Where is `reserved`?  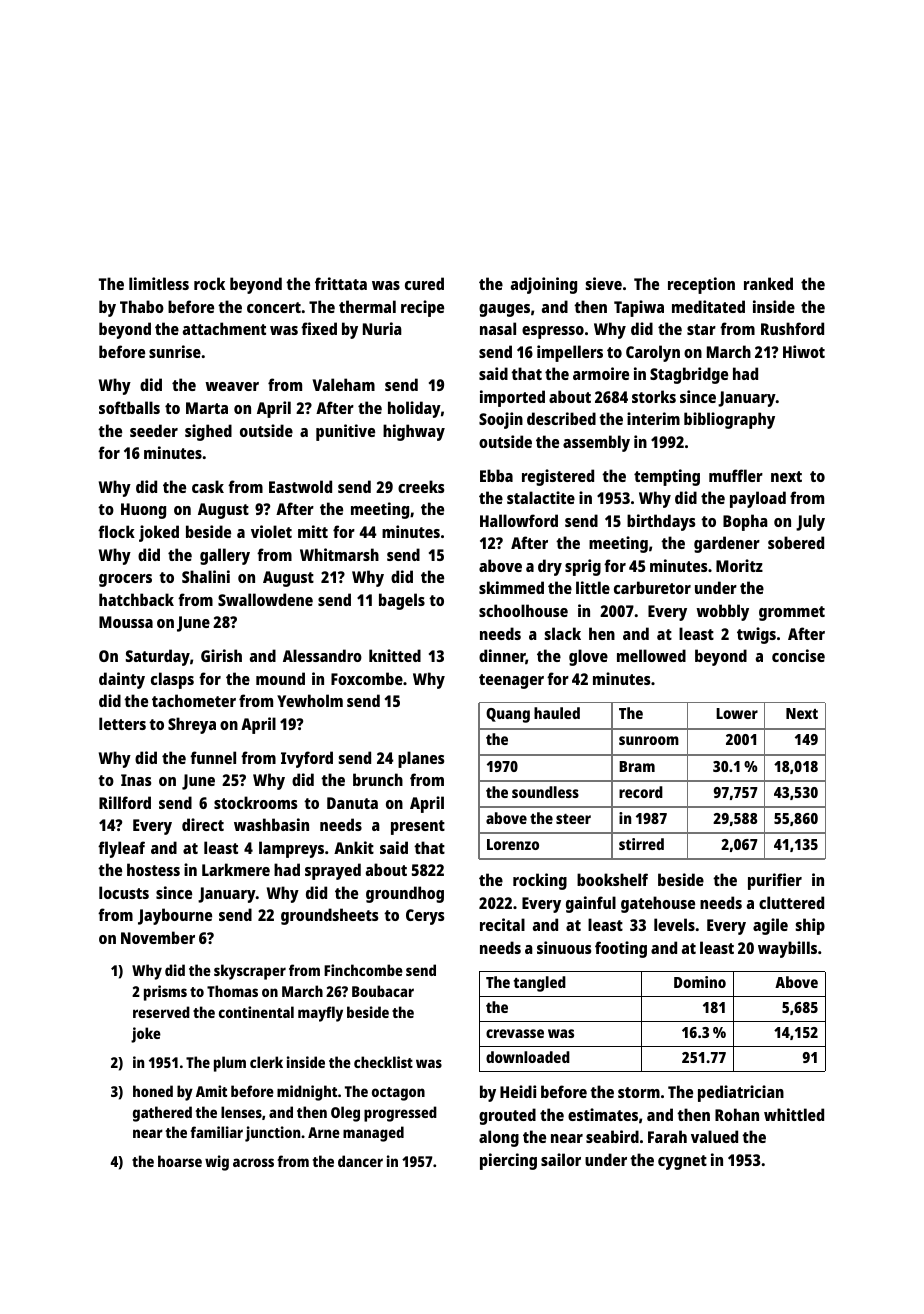
reserved is located at coordinates (161, 1012).
